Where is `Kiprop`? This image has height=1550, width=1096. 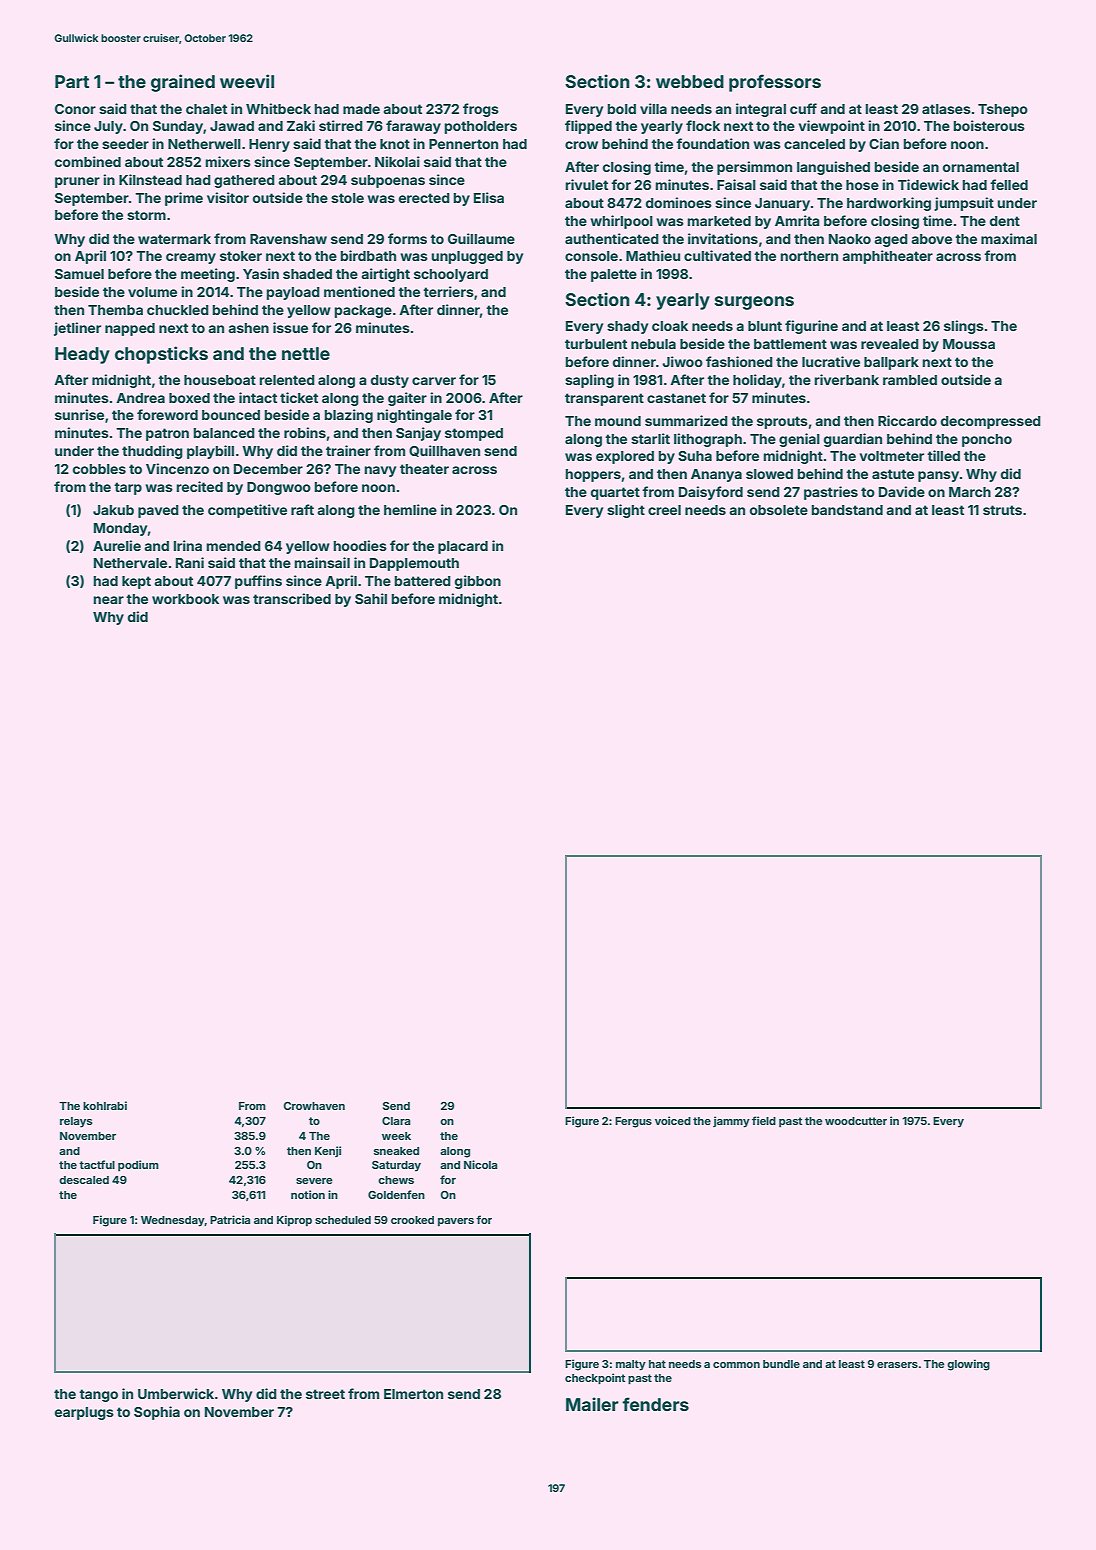
Kiprop is located at coordinates (294, 1220).
